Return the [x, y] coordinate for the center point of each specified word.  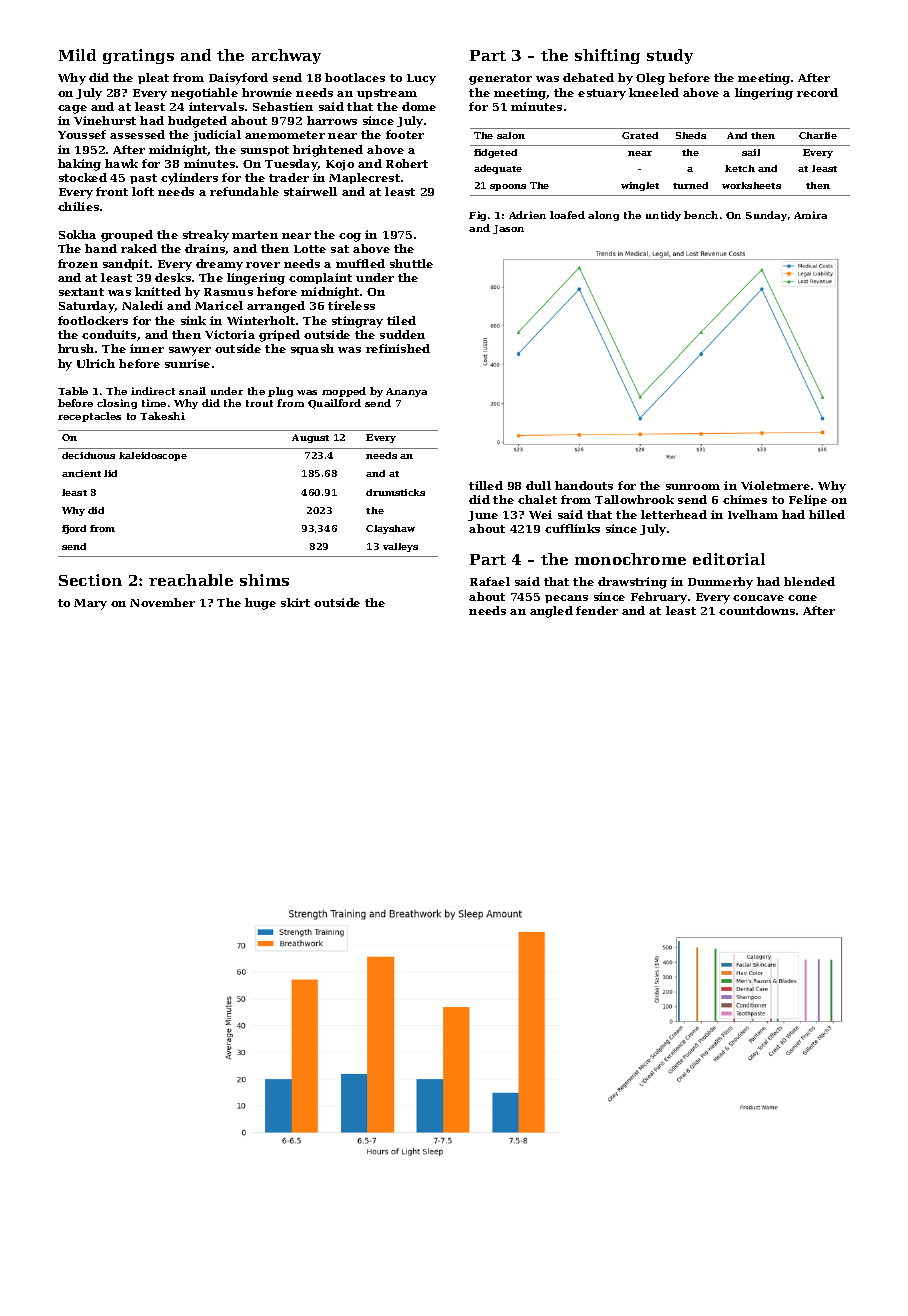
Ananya [406, 392]
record [817, 92]
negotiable [204, 94]
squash [312, 349]
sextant [81, 292]
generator [500, 79]
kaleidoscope [153, 456]
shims [264, 580]
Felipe [808, 500]
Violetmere [775, 485]
